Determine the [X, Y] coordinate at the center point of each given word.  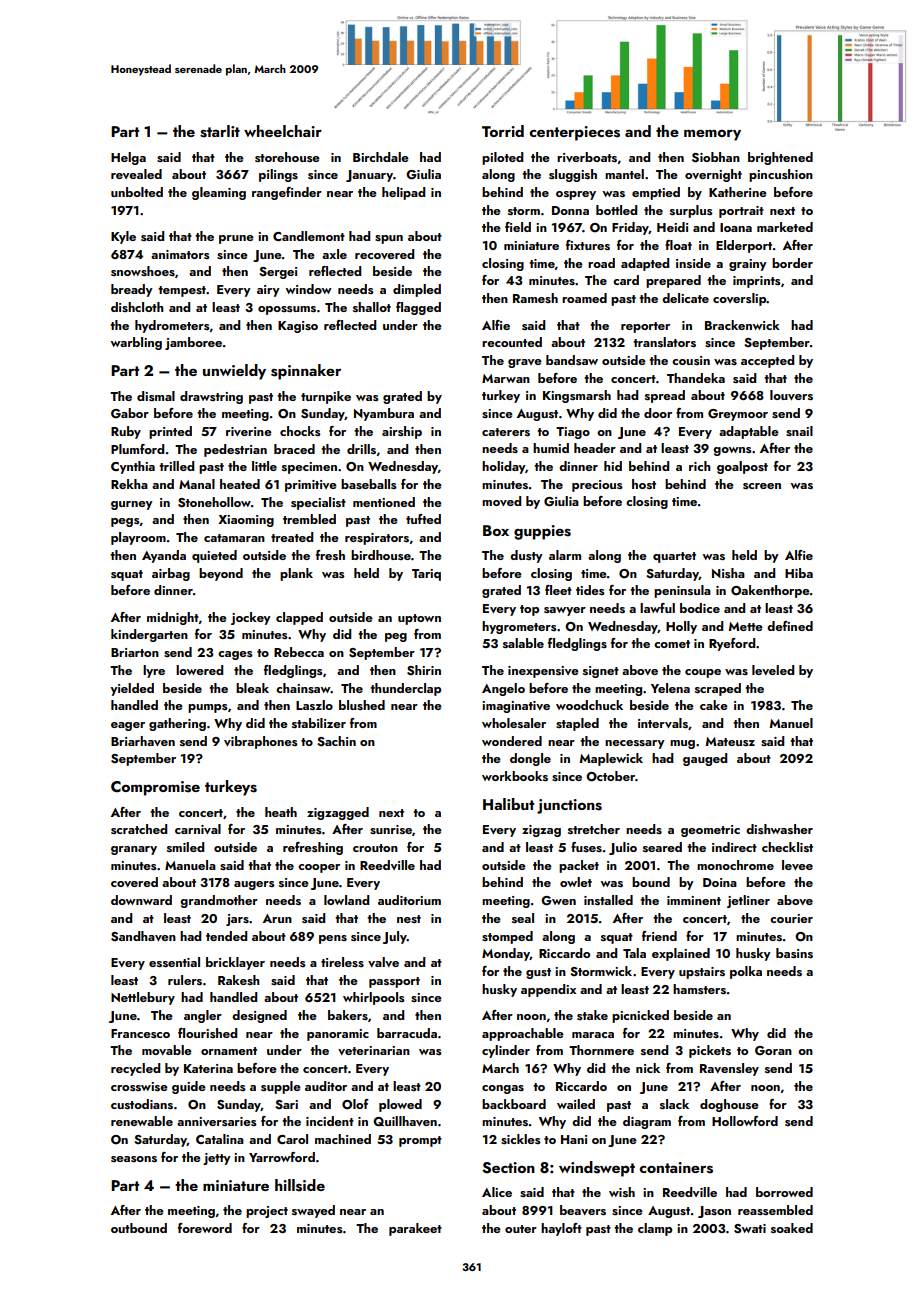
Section [508, 1168]
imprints [757, 282]
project [267, 1212]
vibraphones [261, 742]
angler [203, 1016]
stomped [507, 937]
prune [236, 239]
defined [790, 626]
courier [791, 918]
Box [496, 530]
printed [170, 432]
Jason [714, 1212]
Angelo [503, 689]
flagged [418, 308]
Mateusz [730, 741]
